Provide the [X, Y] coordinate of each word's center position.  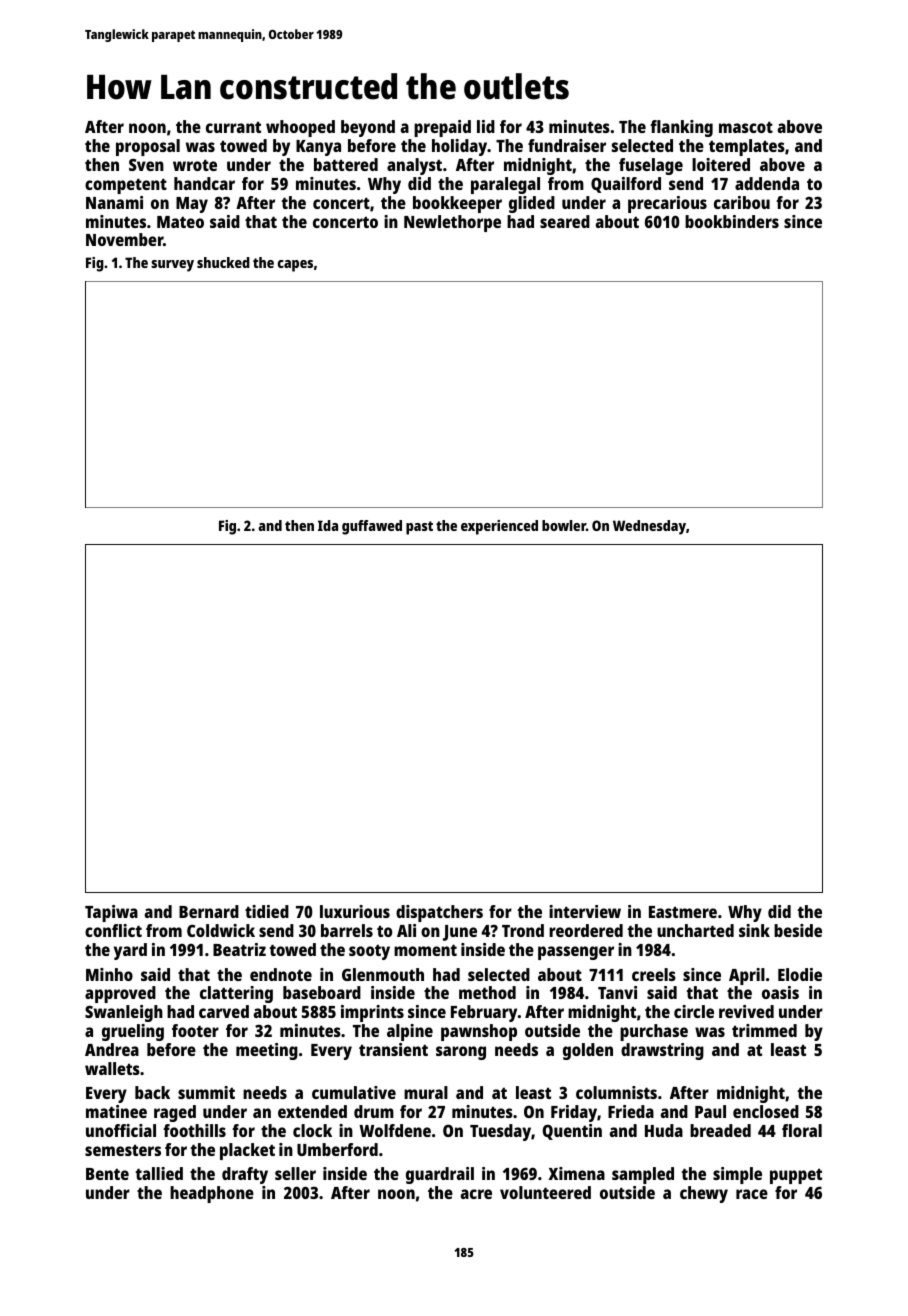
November [124, 239]
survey [172, 266]
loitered [721, 164]
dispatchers [439, 913]
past [419, 528]
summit [206, 1092]
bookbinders [732, 221]
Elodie [800, 974]
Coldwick [221, 930]
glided [532, 204]
